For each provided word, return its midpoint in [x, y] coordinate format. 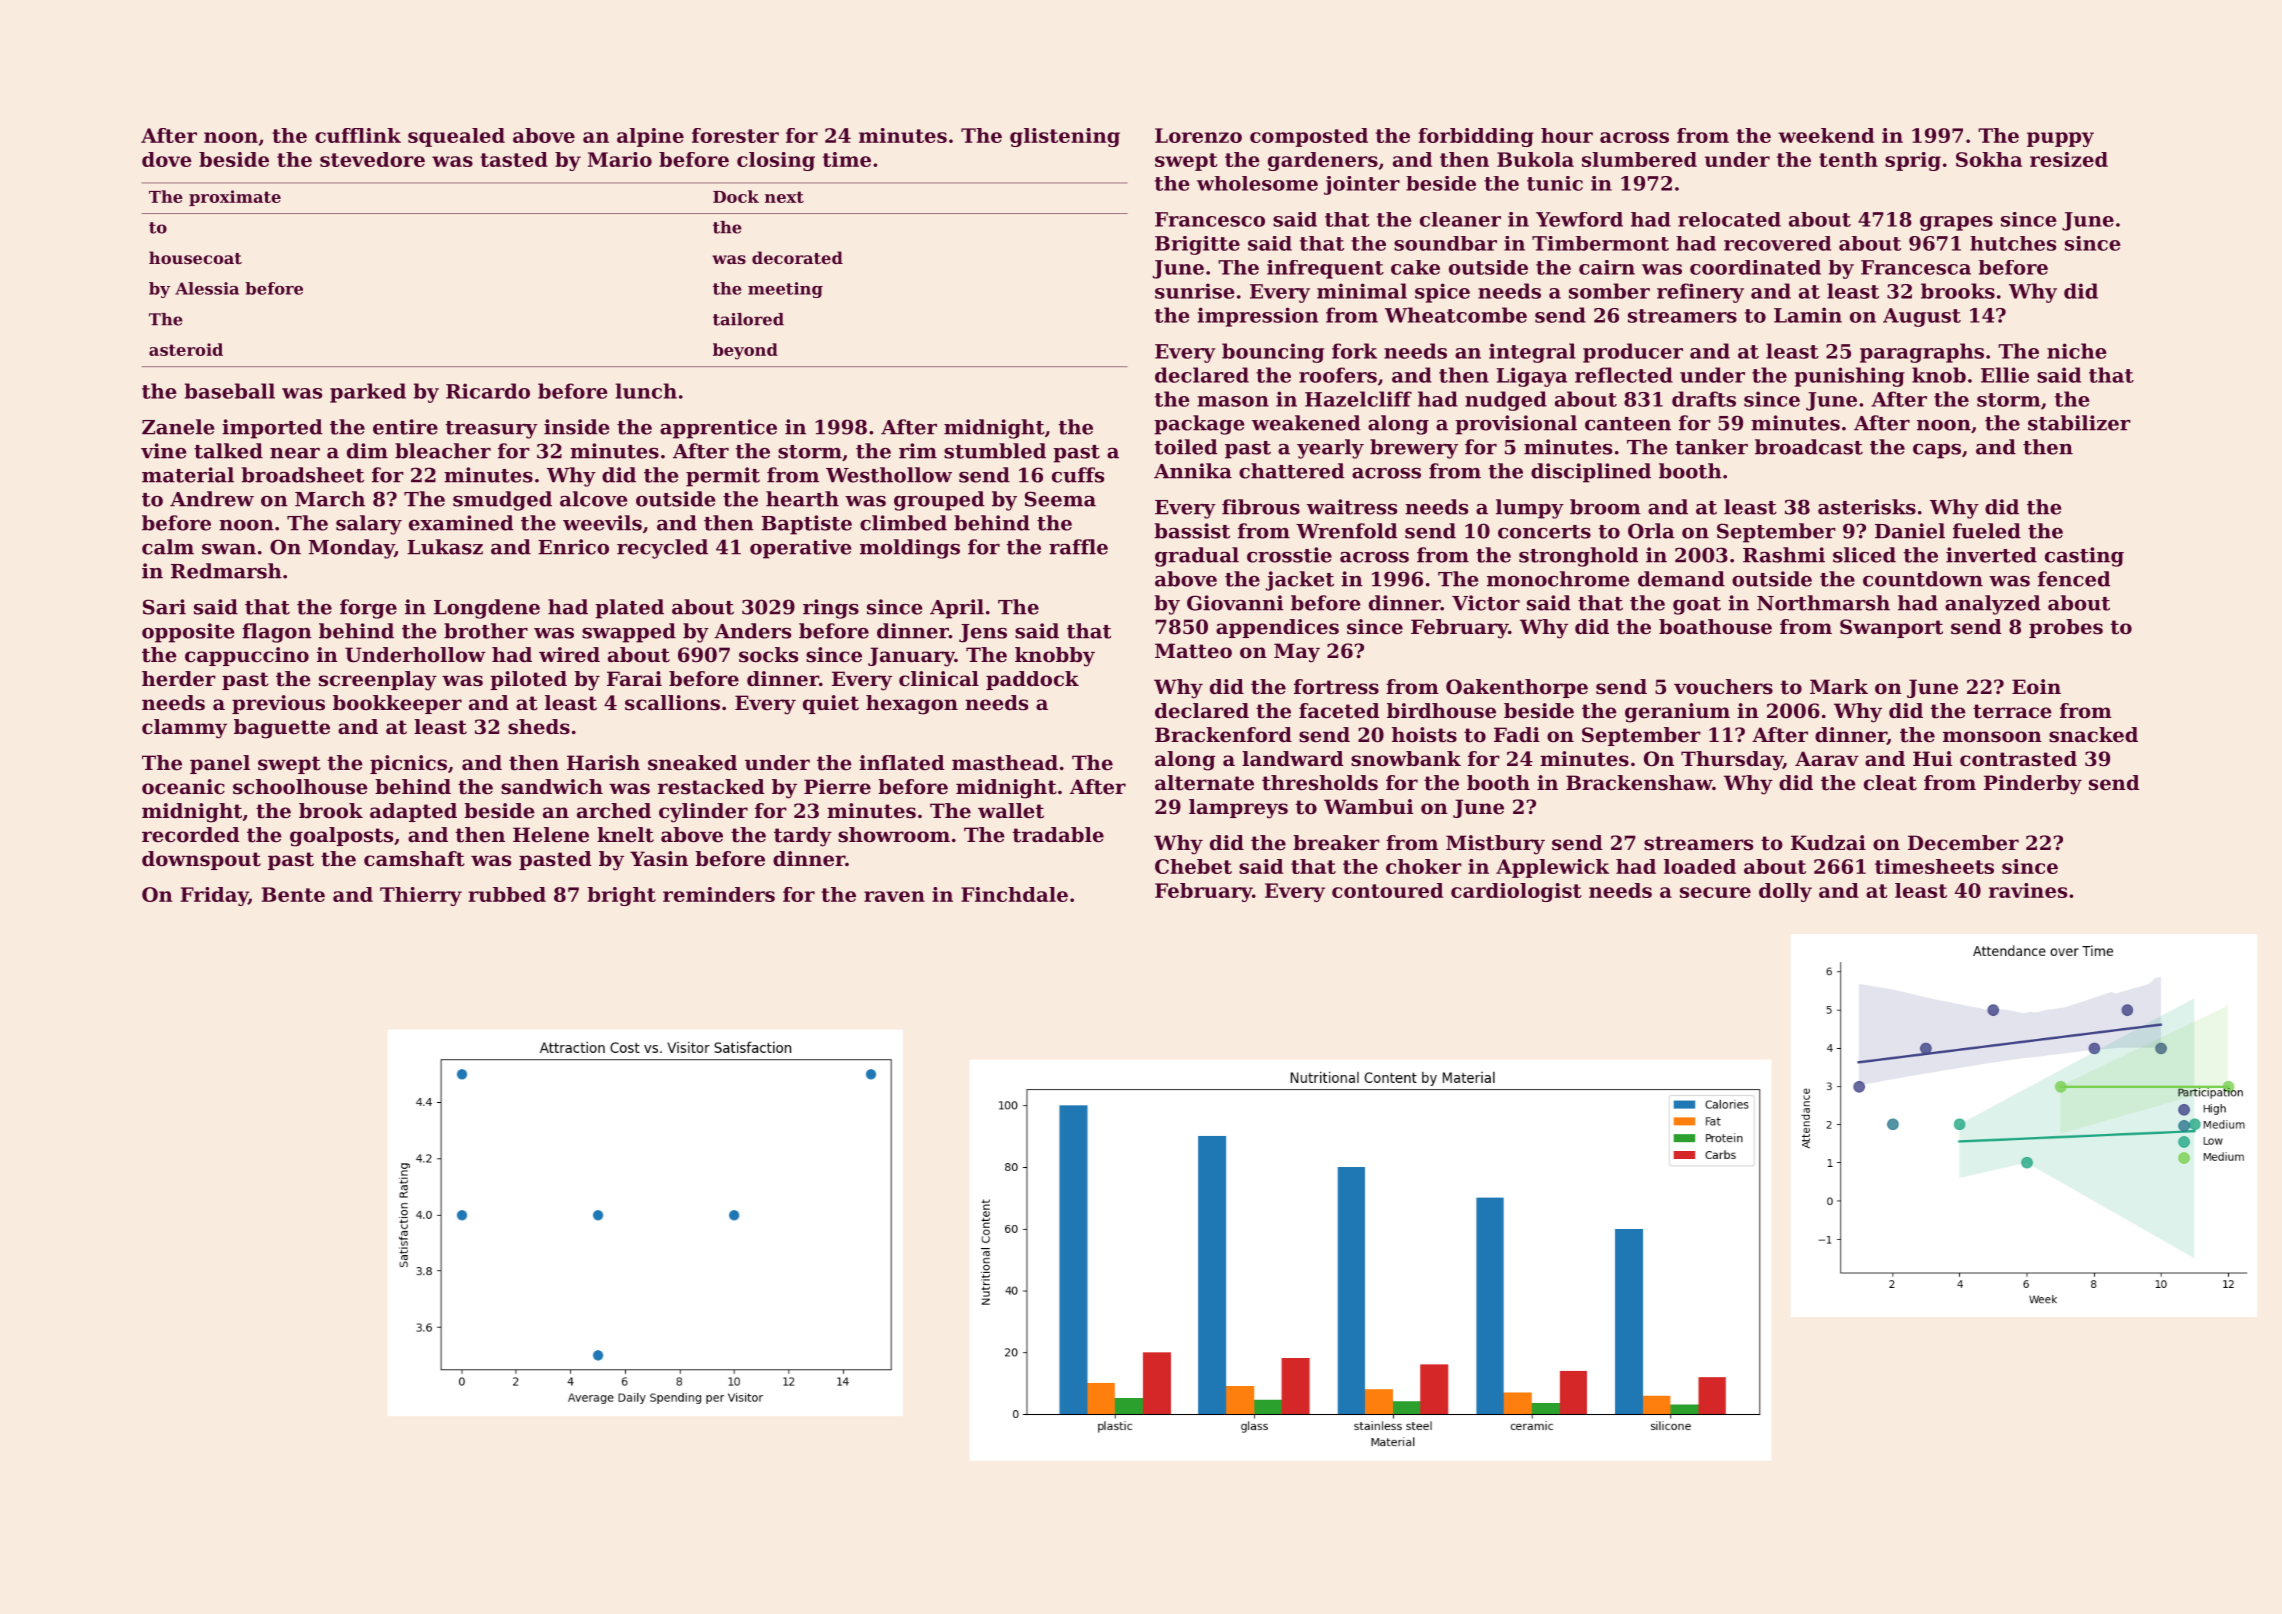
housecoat [195, 257]
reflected [1624, 375]
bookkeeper [397, 704]
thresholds [1320, 783]
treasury [491, 430]
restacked [711, 787]
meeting [785, 290]
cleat [1890, 783]
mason [1233, 401]
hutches [2013, 243]
